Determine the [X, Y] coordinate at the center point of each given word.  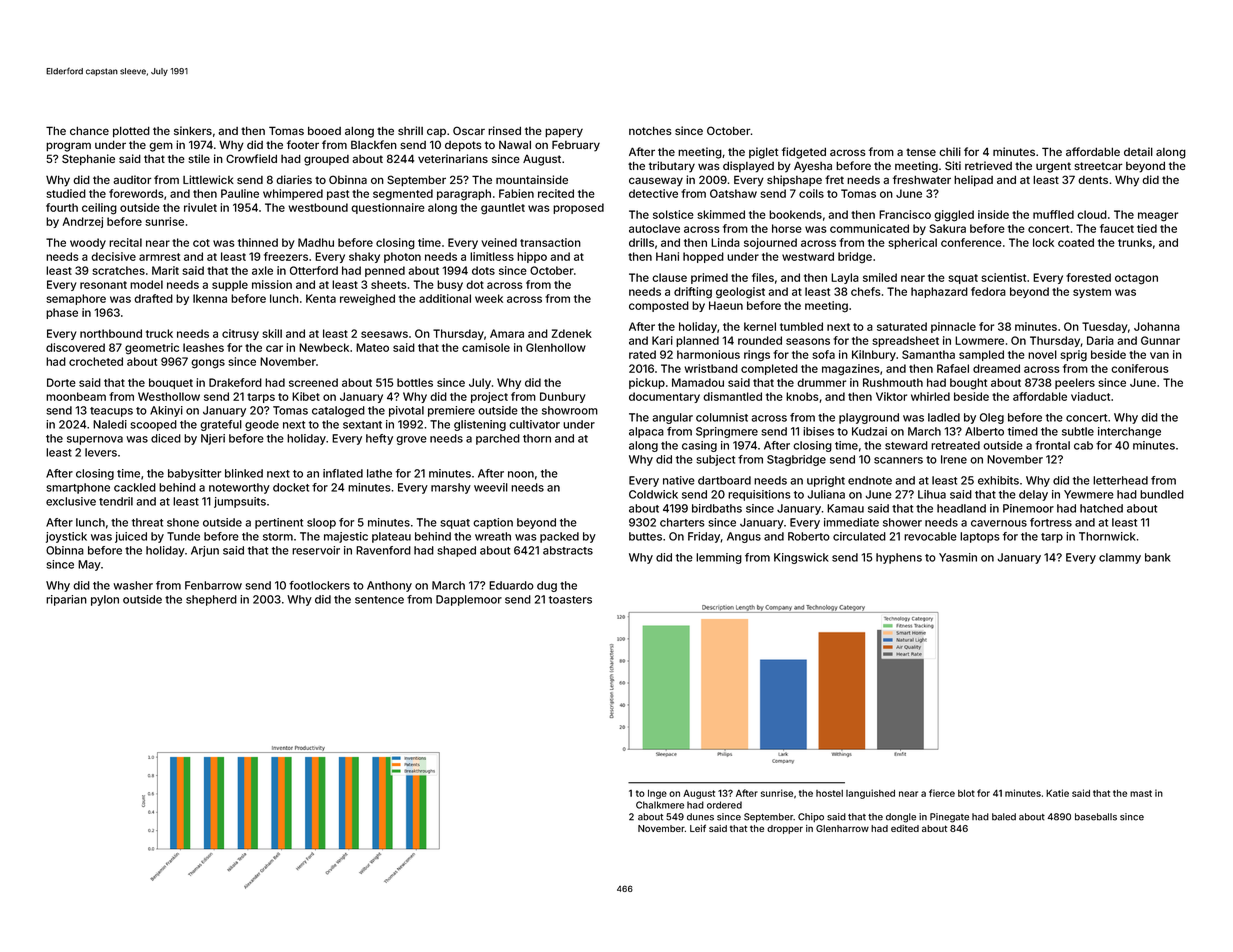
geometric [152, 349]
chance [89, 130]
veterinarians [453, 158]
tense [921, 152]
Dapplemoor [469, 600]
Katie [1057, 793]
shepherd [211, 600]
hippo [532, 257]
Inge [657, 794]
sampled [981, 355]
